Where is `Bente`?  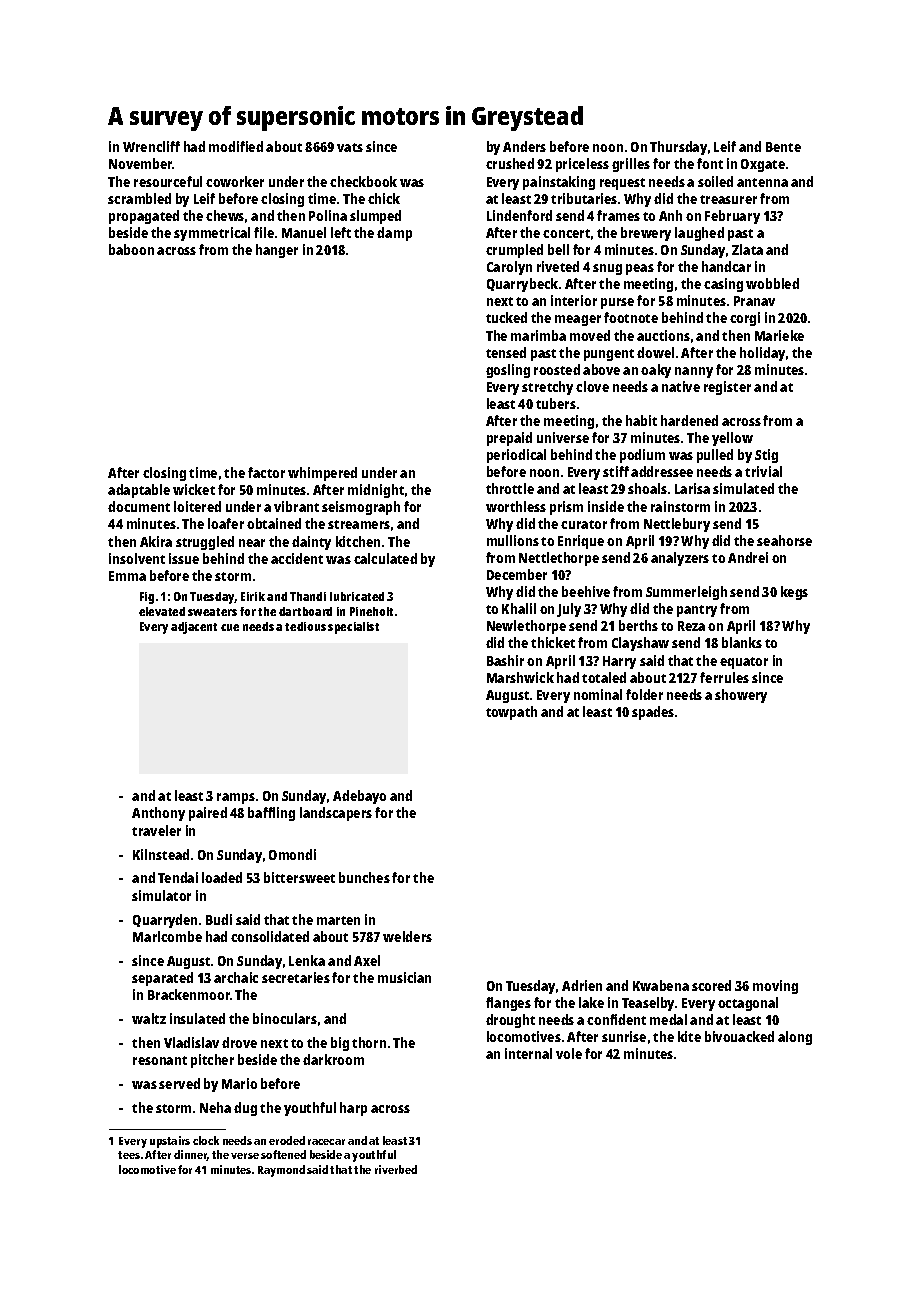
Bente is located at coordinates (783, 147).
